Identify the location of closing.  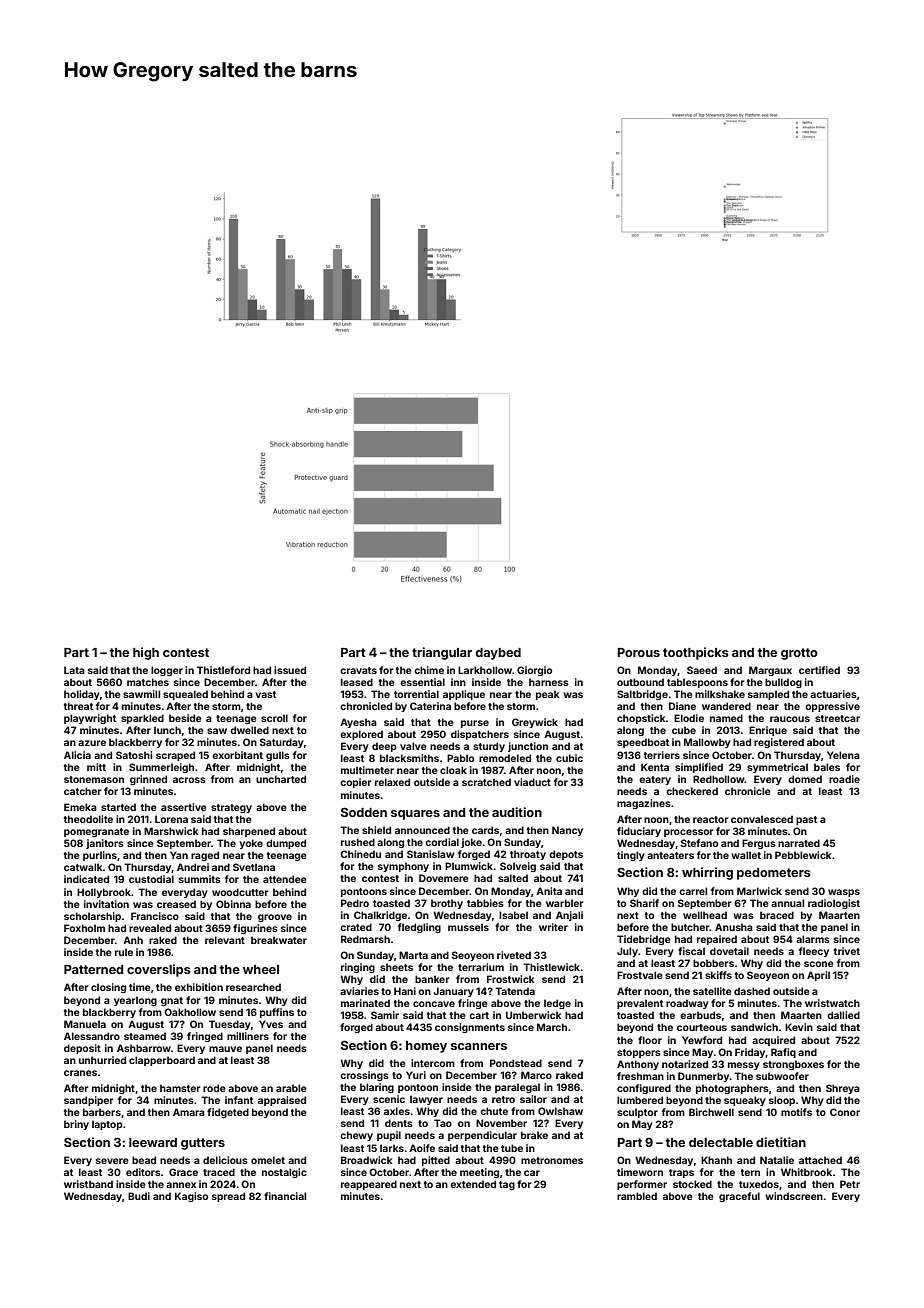
(108, 988).
